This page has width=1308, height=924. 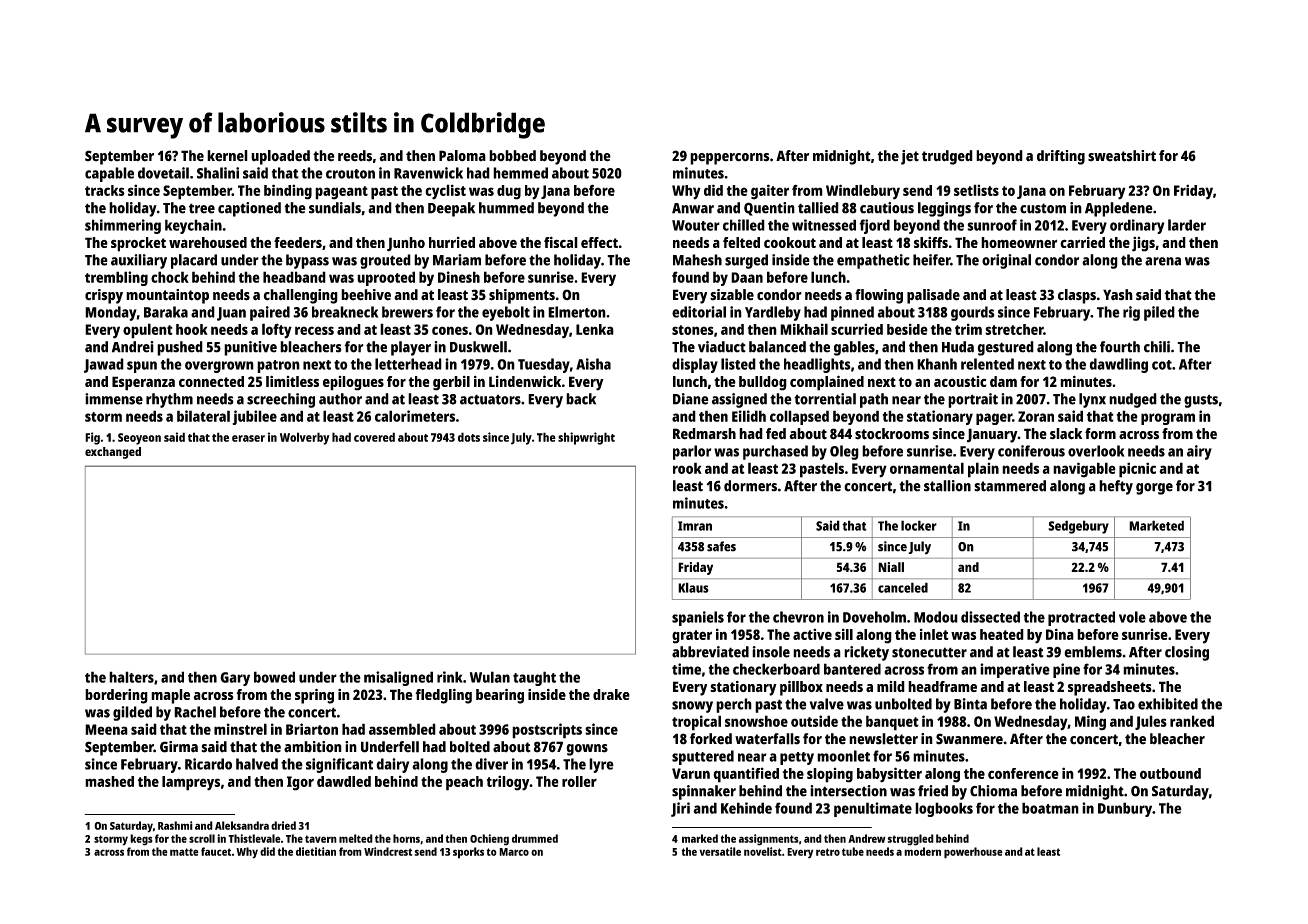 What do you see at coordinates (1157, 347) in the page?
I see `chili` at bounding box center [1157, 347].
